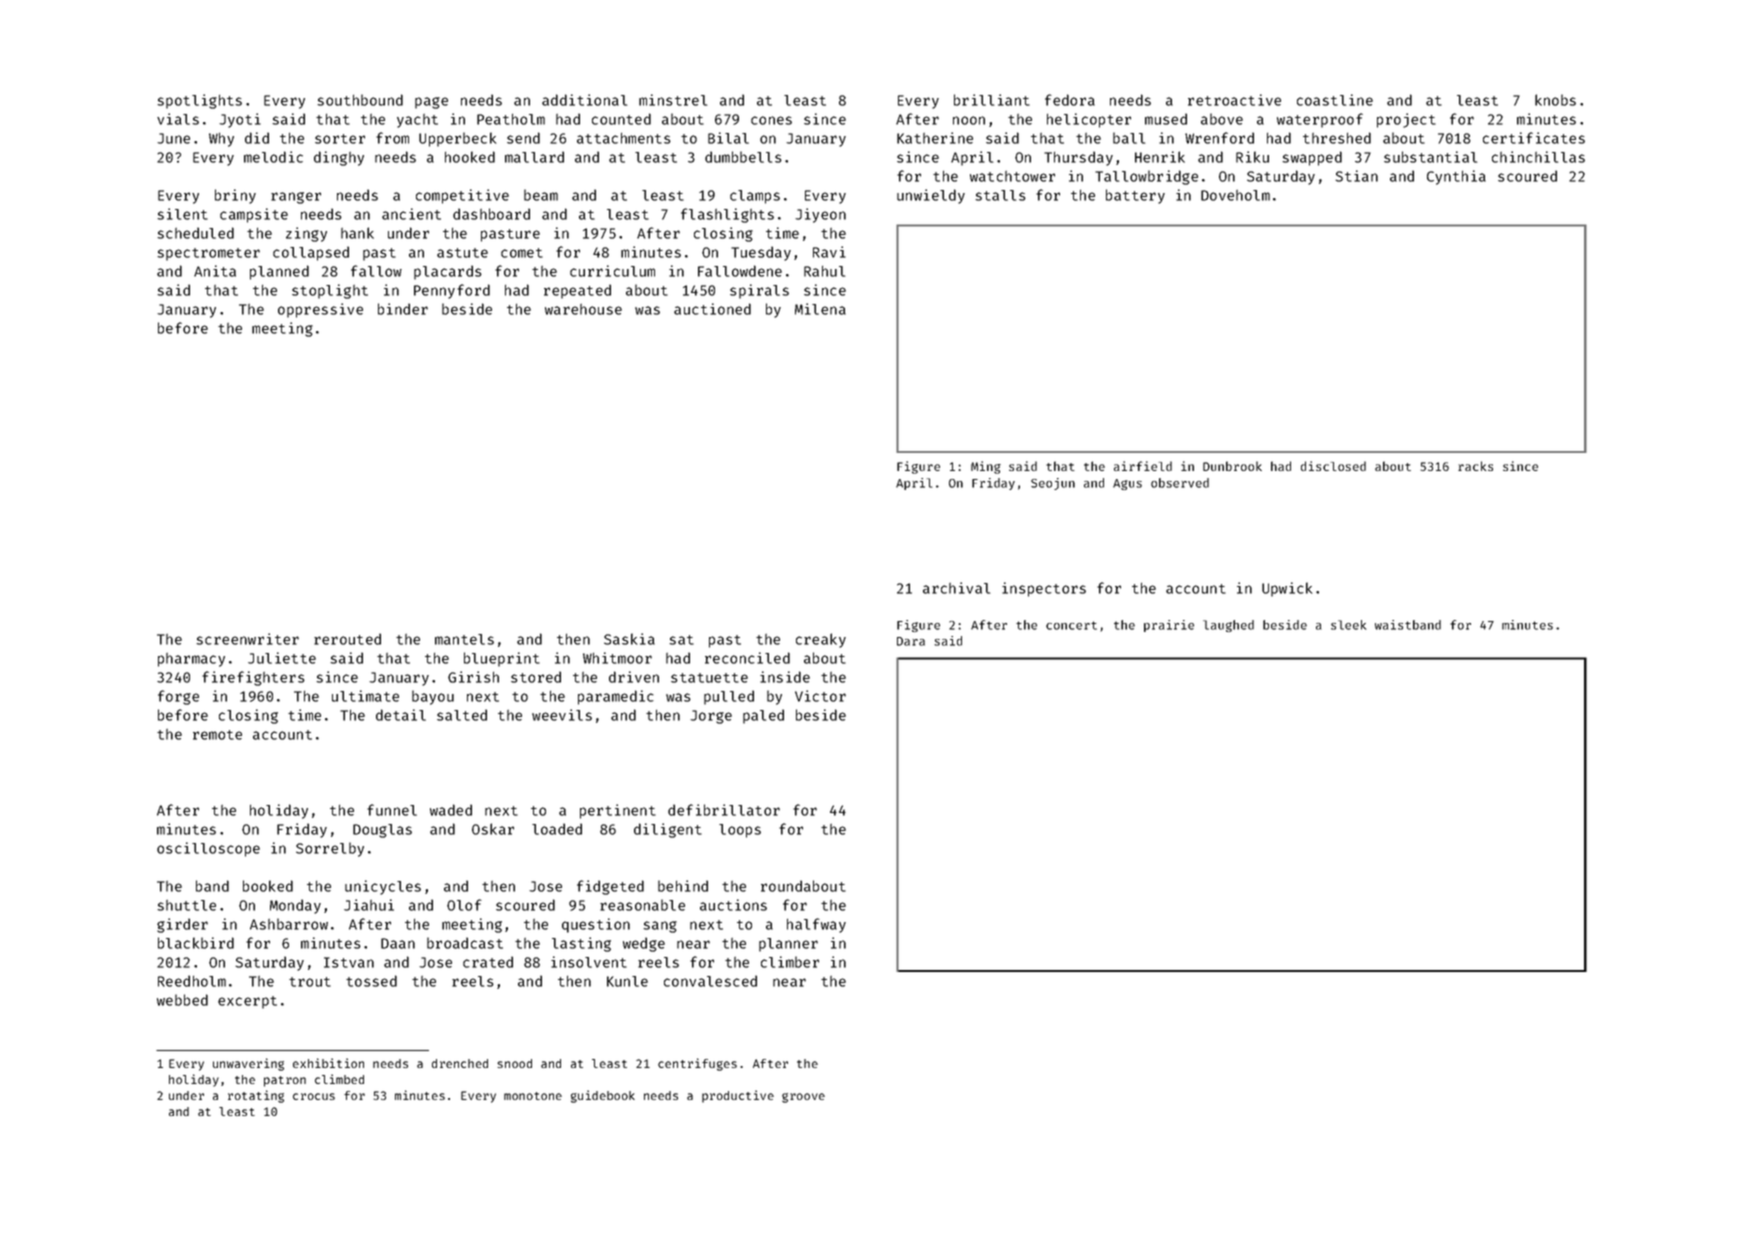 The height and width of the document is (1233, 1743). I want to click on mantels, so click(464, 639).
